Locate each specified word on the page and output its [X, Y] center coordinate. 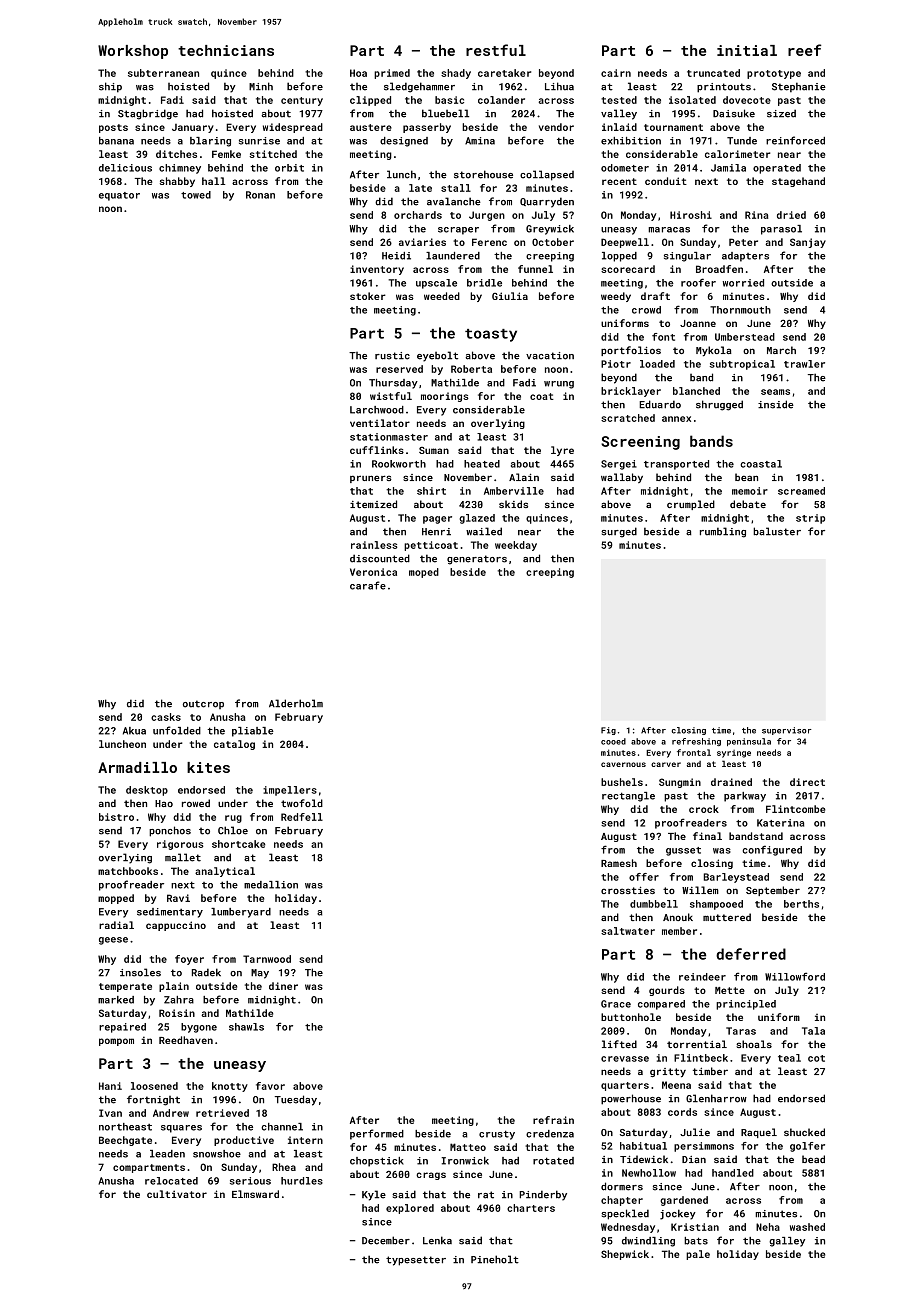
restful [496, 50]
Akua [134, 731]
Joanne [698, 323]
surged [619, 532]
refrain [553, 1120]
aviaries [422, 242]
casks [166, 717]
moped [424, 573]
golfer [807, 1147]
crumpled [691, 505]
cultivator [177, 1194]
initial [747, 50]
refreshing [696, 742]
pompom [116, 1042]
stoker [368, 296]
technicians [226, 50]
